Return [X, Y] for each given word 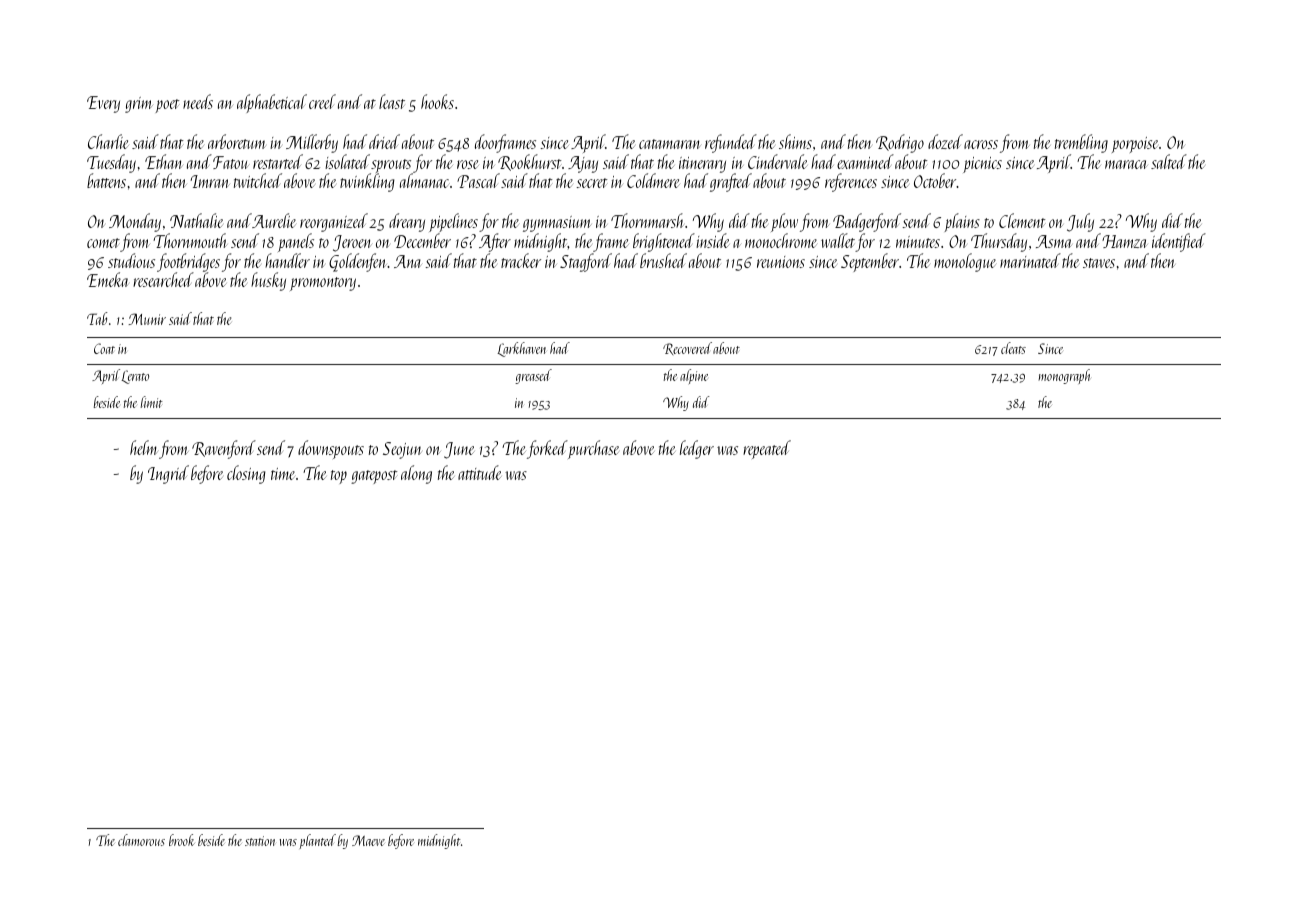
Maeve [368, 840]
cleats [1013, 348]
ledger [697, 449]
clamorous [141, 840]
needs [198, 101]
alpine [694, 376]
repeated [767, 449]
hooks [437, 101]
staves [1099, 263]
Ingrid [168, 474]
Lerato [135, 377]
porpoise [1135, 145]
